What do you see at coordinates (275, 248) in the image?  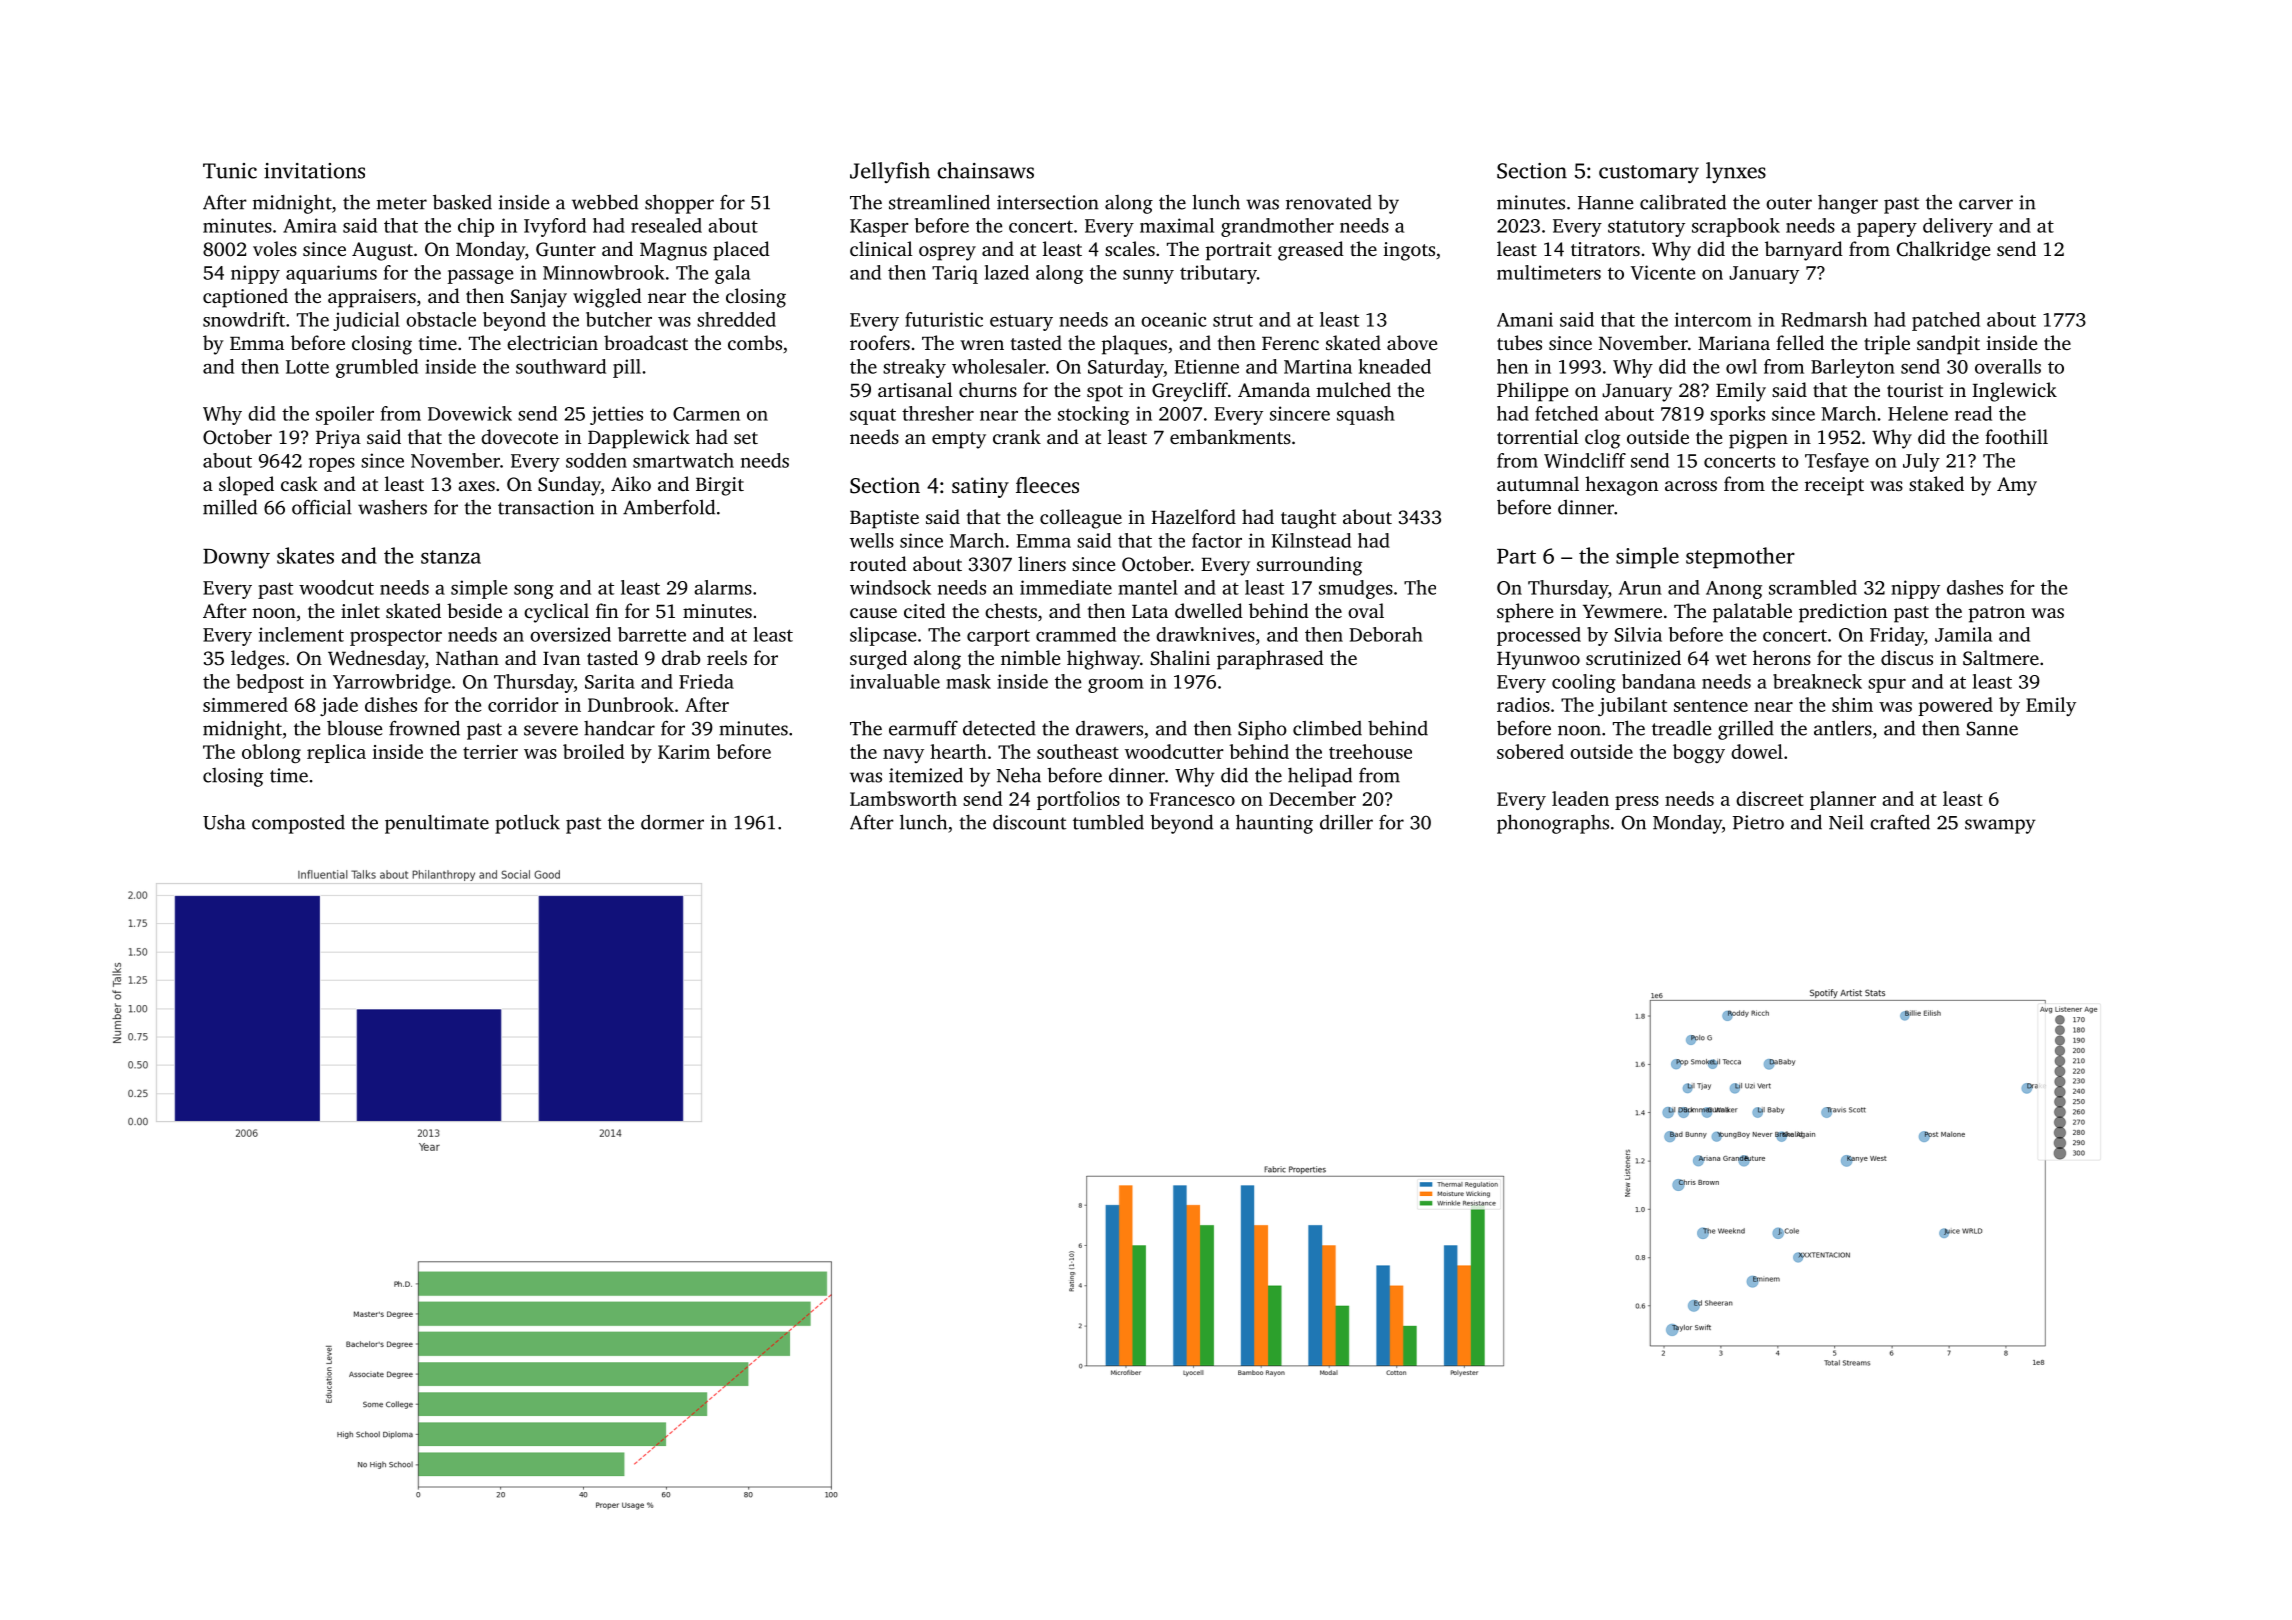 I see `voles` at bounding box center [275, 248].
